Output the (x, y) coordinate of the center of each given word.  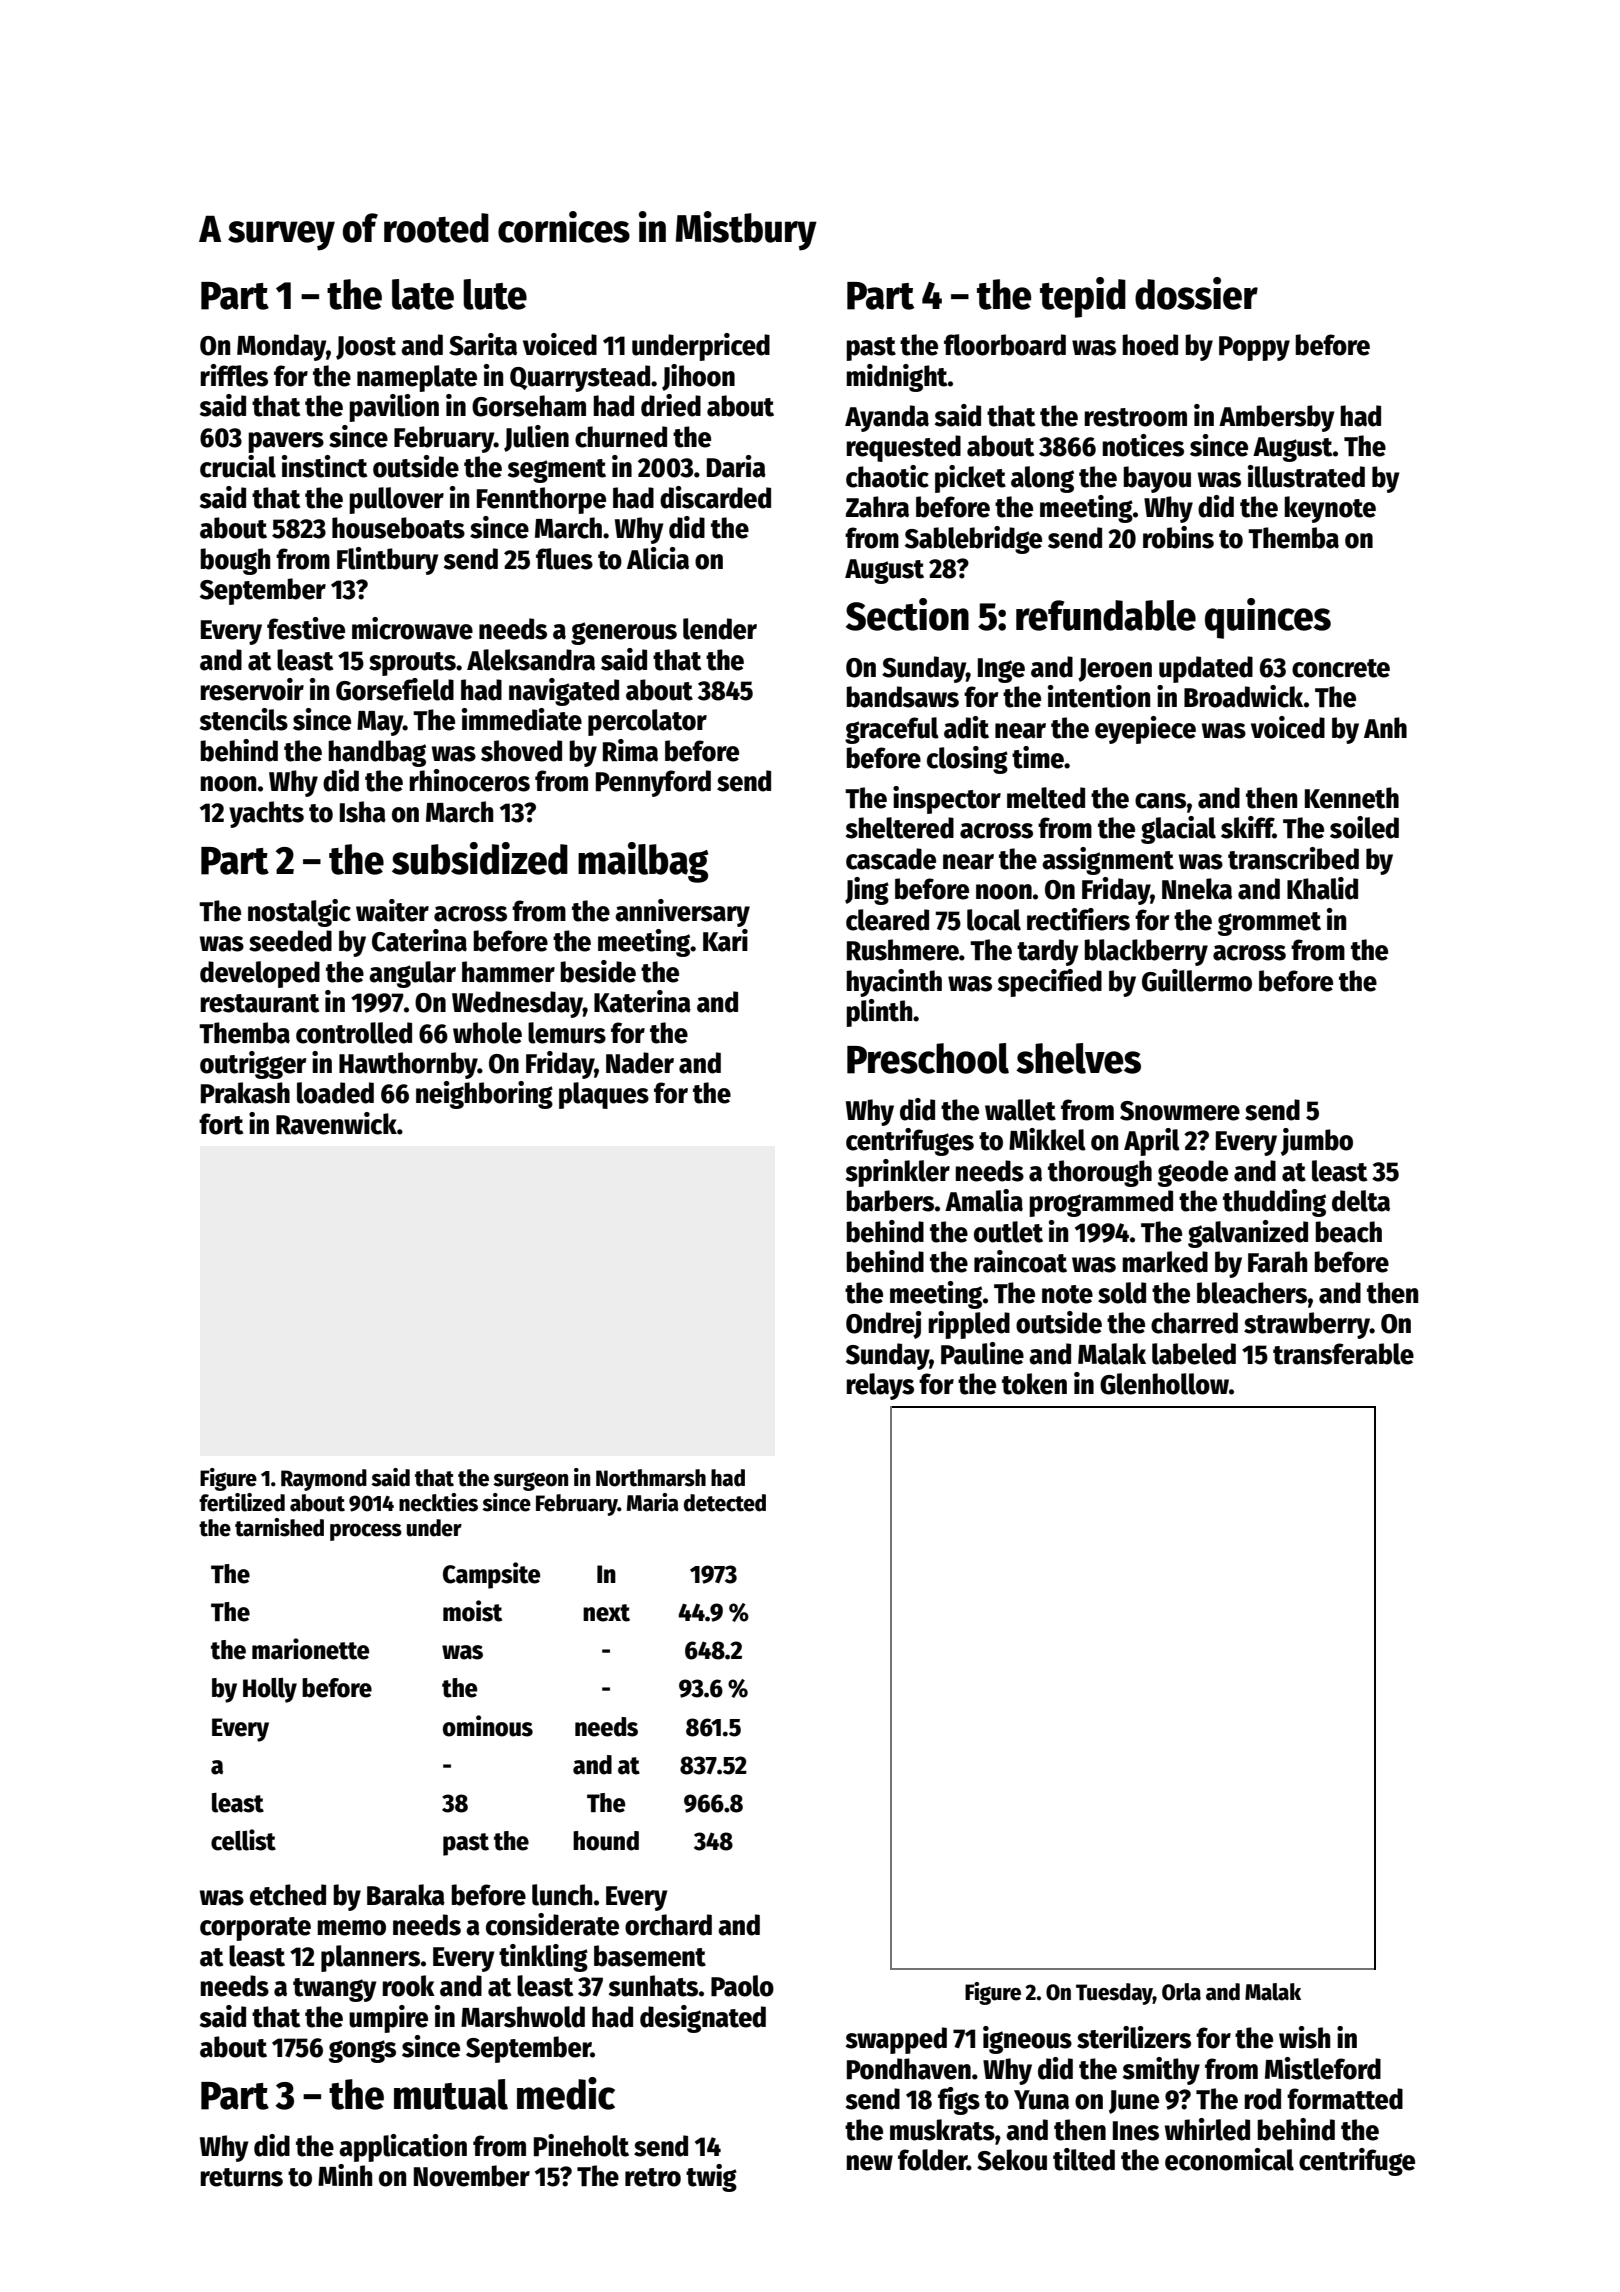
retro (653, 2177)
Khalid (1322, 888)
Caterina (419, 940)
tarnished (279, 1527)
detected (725, 1503)
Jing (867, 891)
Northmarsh (651, 1478)
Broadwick (1243, 696)
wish (1304, 2037)
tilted (1084, 2159)
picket (970, 479)
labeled (1194, 1354)
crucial (238, 466)
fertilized (242, 1502)
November (472, 2176)
